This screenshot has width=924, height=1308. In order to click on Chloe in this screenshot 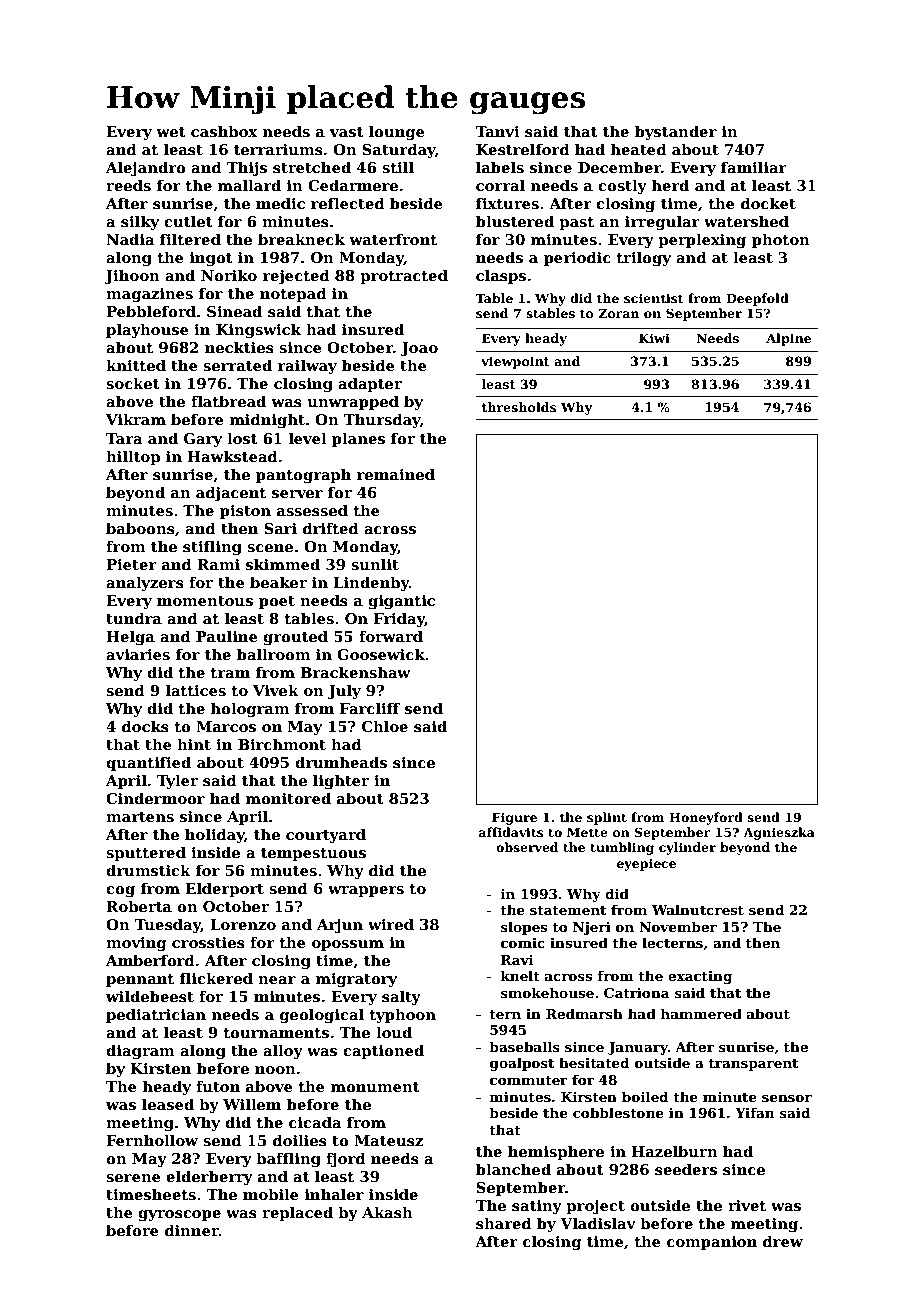, I will do `click(385, 726)`.
